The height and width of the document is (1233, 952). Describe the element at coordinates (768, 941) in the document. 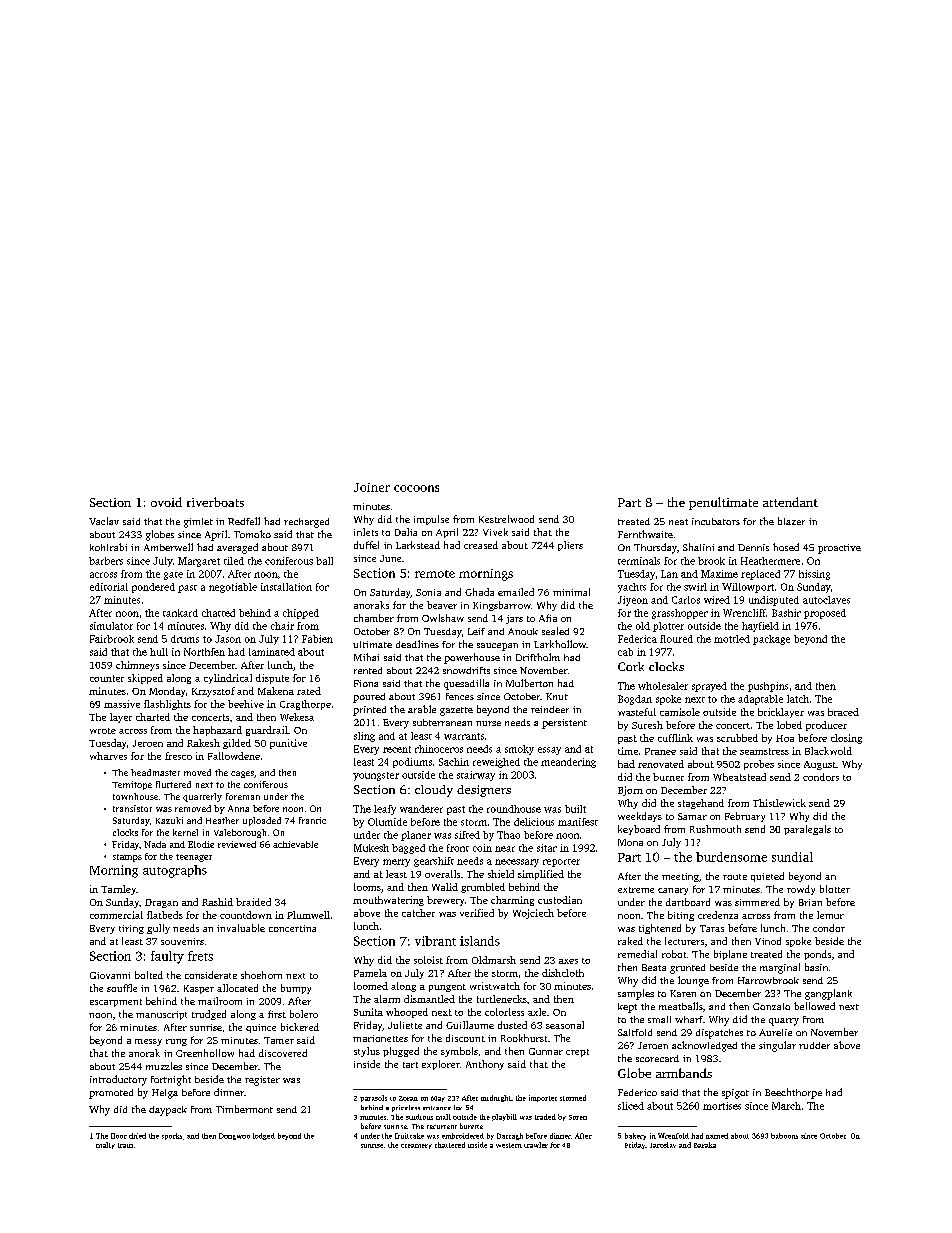

I see `Vinod` at that location.
